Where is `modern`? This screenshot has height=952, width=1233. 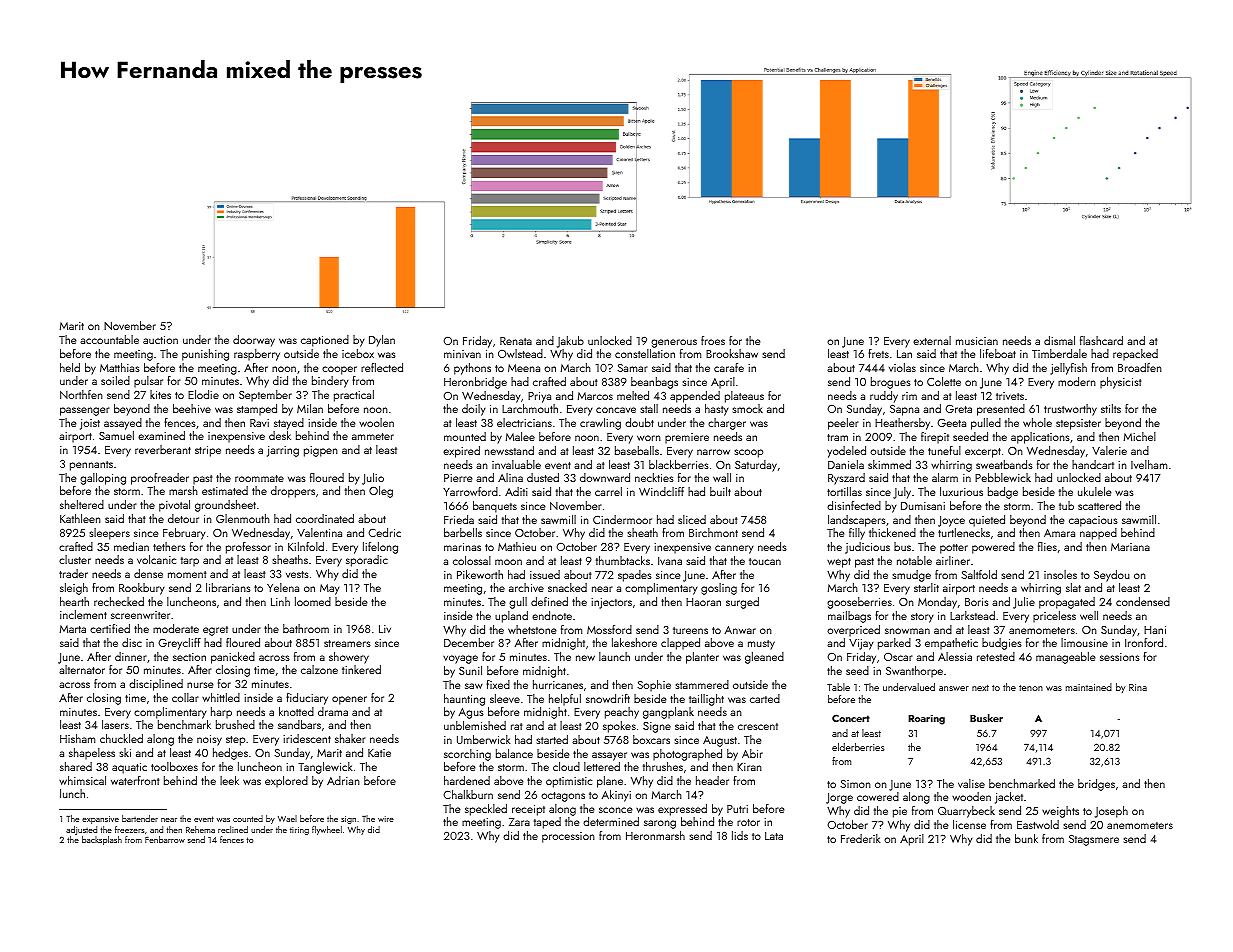 modern is located at coordinates (1077, 381).
